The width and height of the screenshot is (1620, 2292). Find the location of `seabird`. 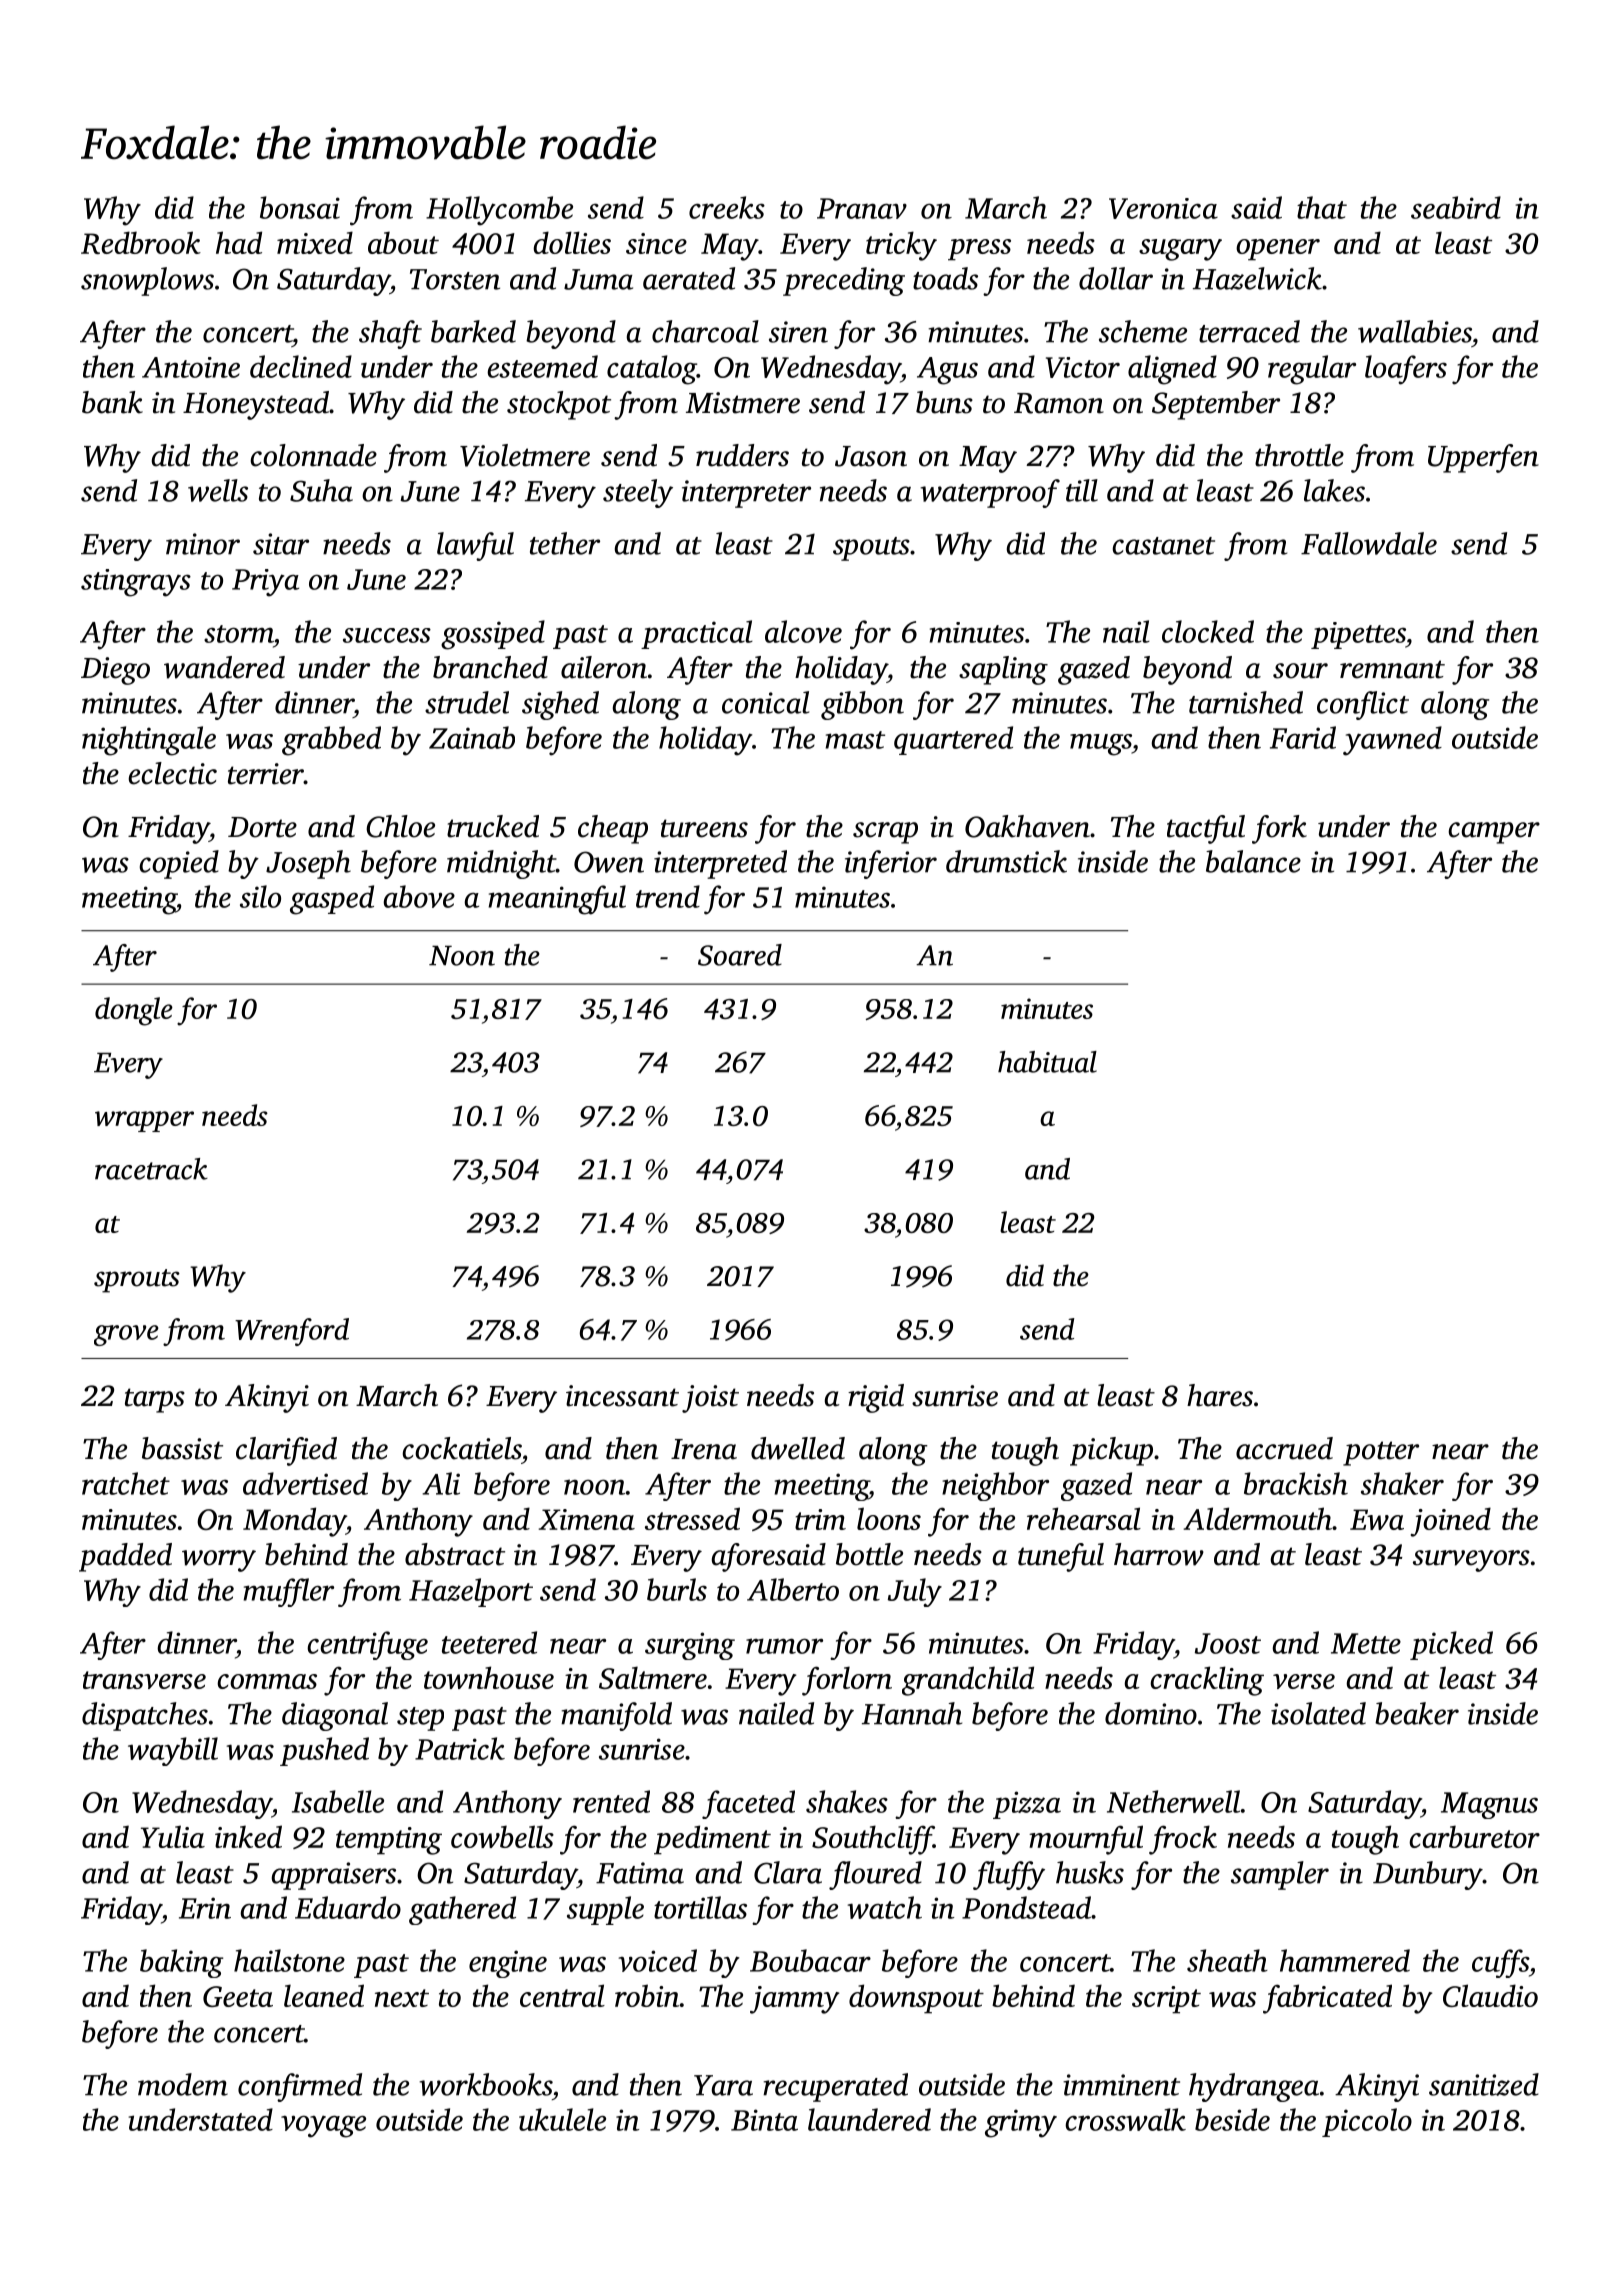

seabird is located at coordinates (1456, 207).
